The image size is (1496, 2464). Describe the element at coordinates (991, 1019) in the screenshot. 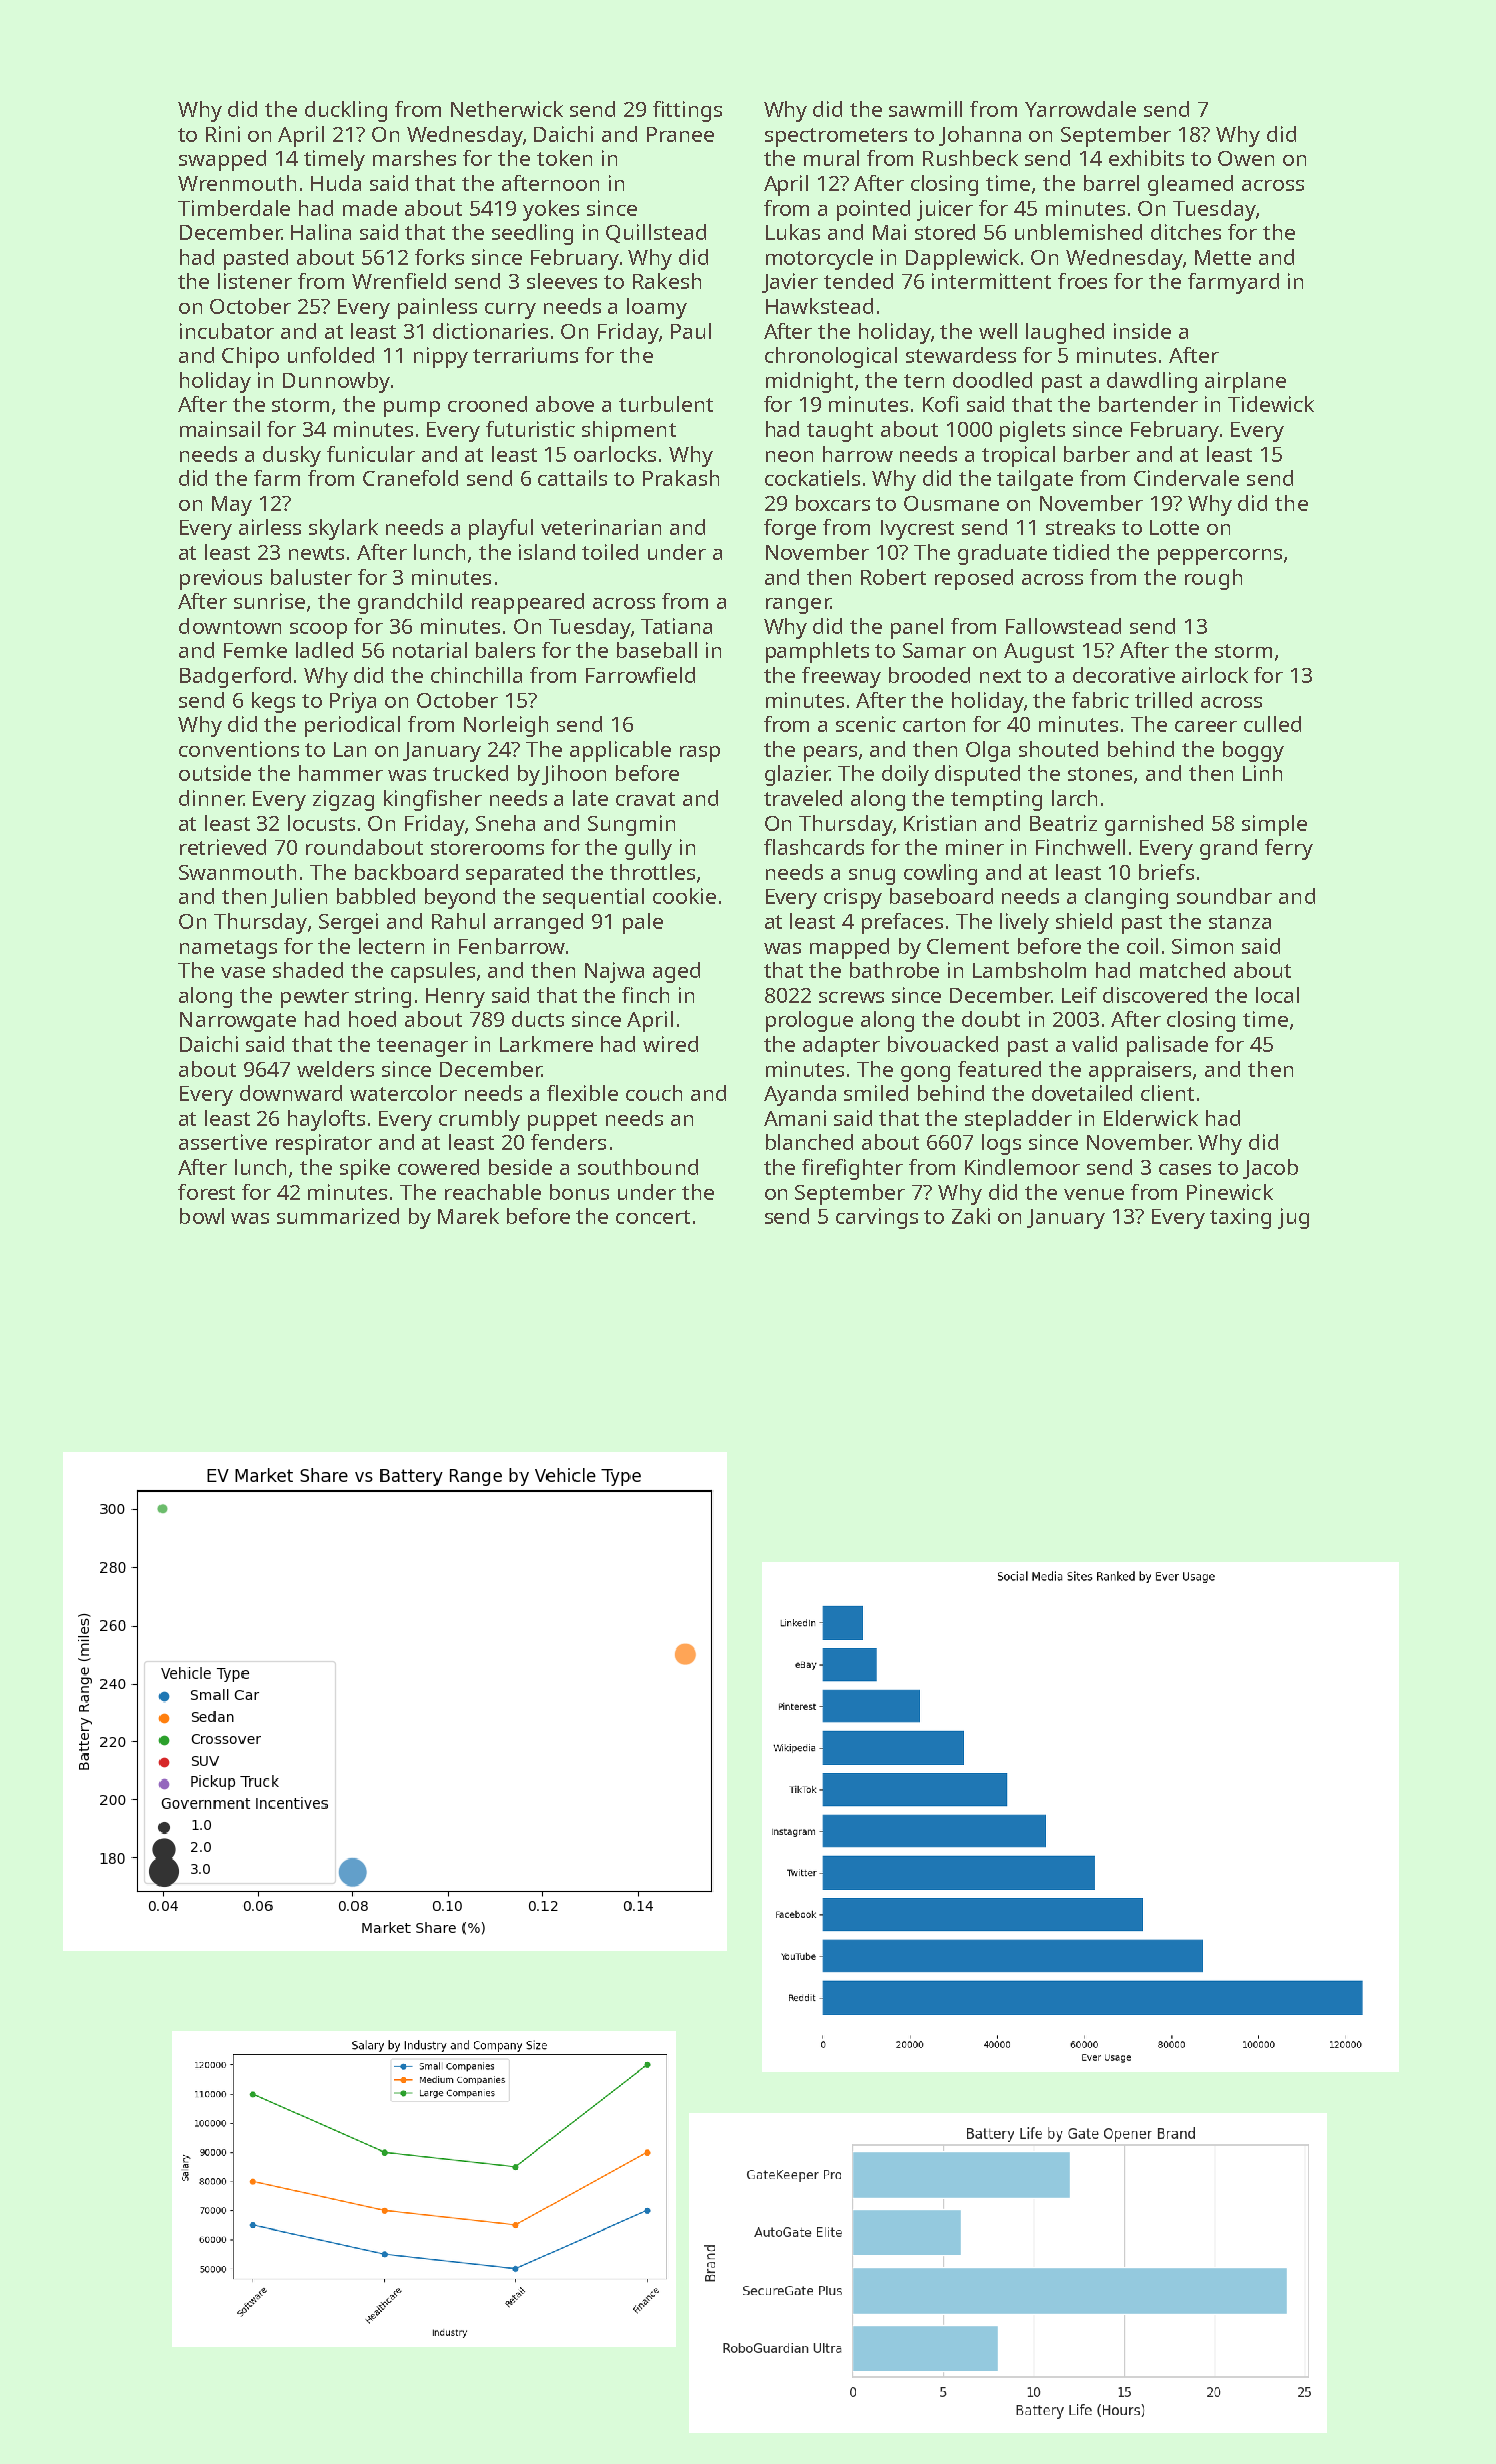

I see `doubt` at that location.
